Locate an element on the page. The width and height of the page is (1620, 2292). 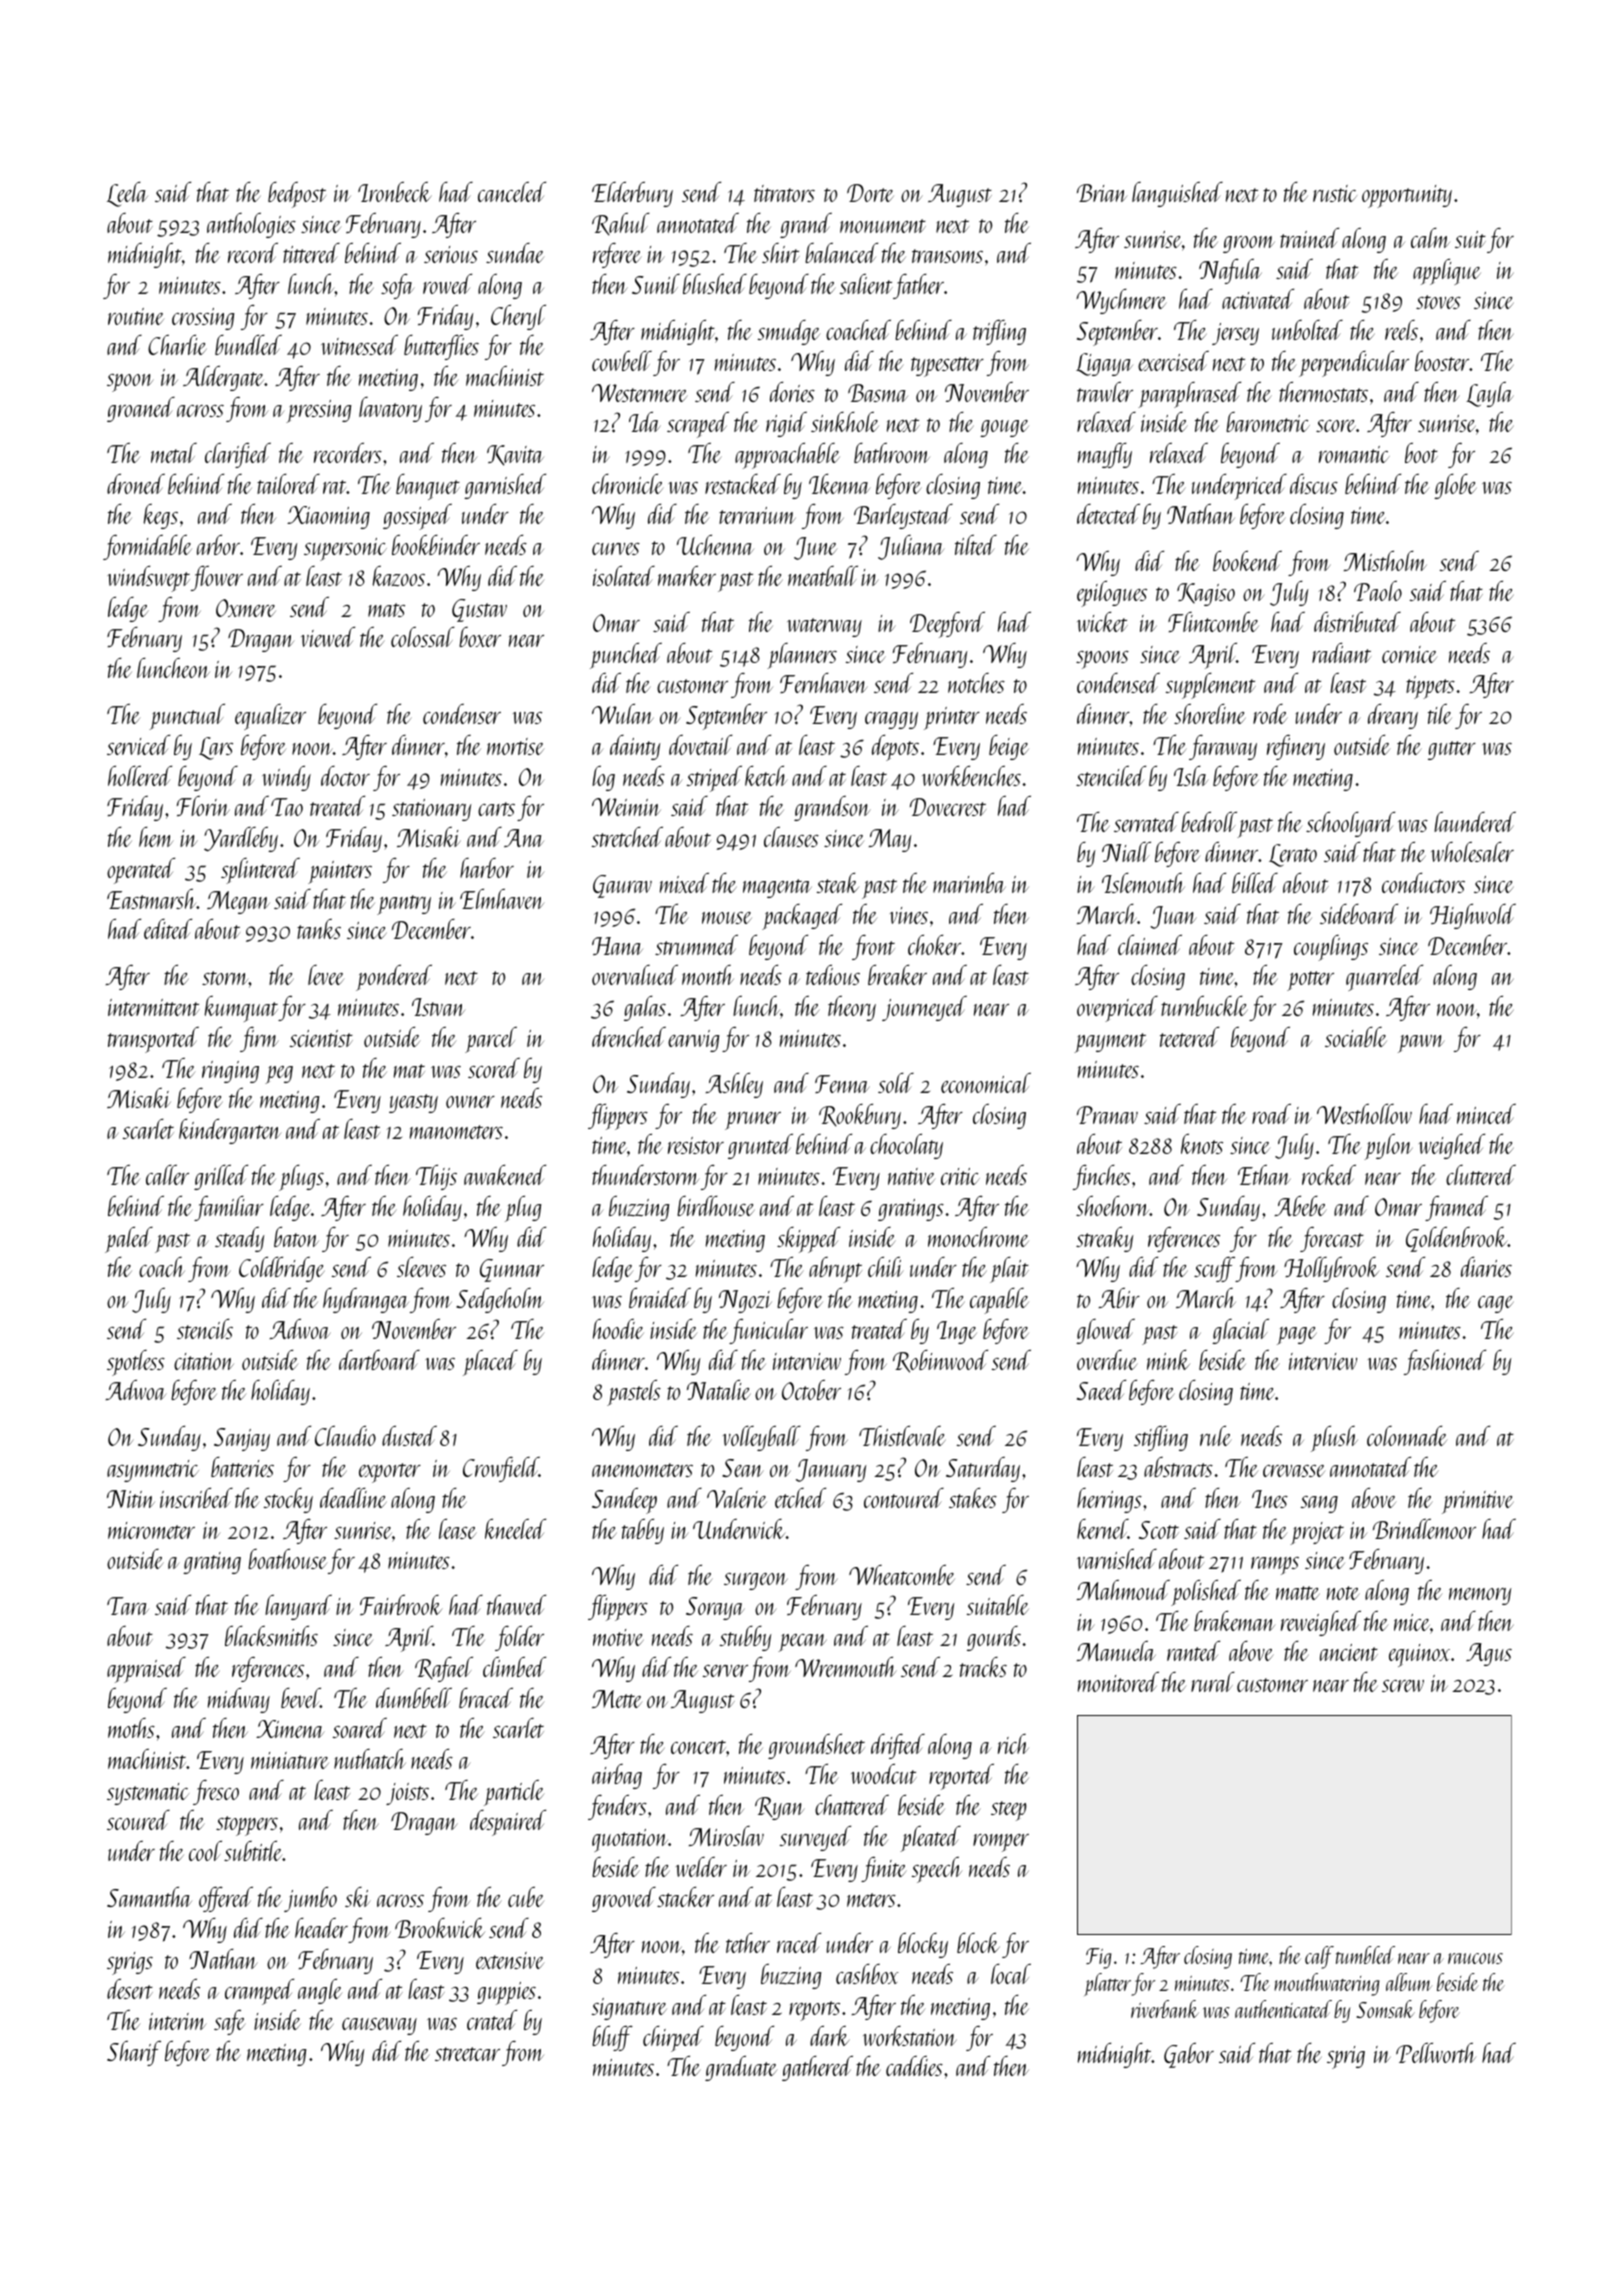
marker is located at coordinates (687, 576).
